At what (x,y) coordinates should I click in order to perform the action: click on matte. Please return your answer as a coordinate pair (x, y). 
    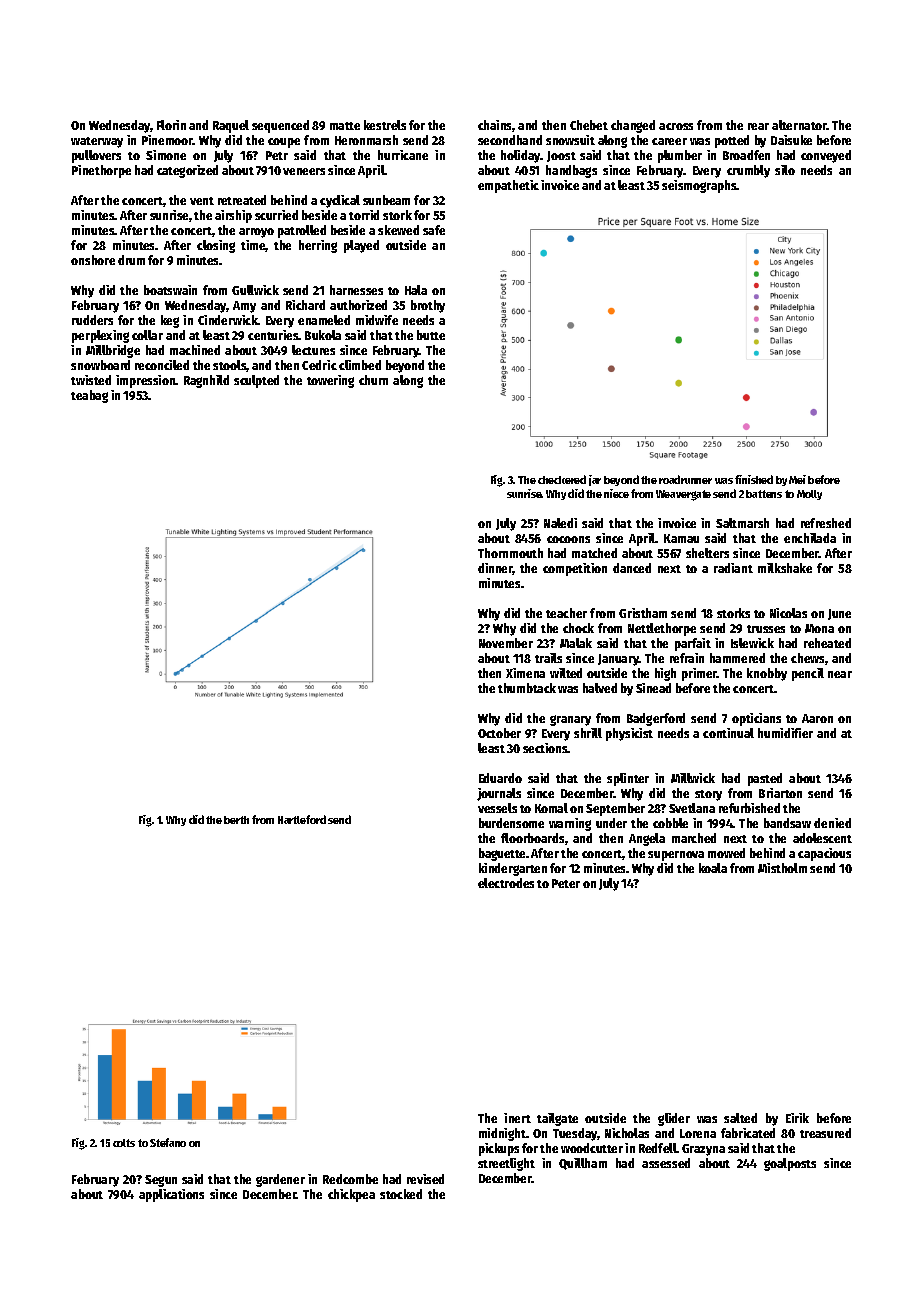
    Looking at the image, I should click on (345, 126).
